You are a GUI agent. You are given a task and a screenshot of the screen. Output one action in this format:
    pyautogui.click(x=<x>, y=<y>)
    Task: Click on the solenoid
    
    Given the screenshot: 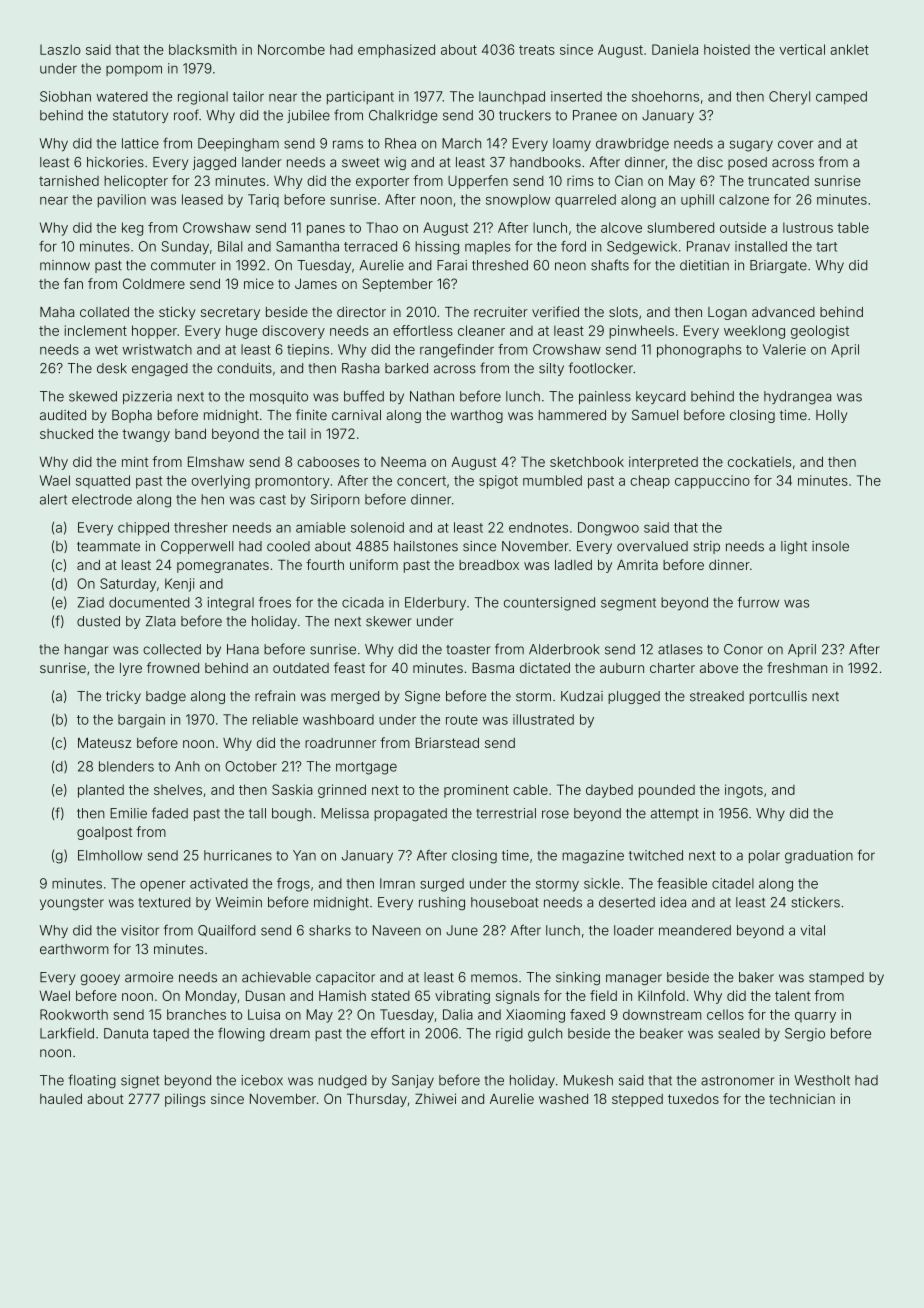 What is the action you would take?
    pyautogui.click(x=377, y=527)
